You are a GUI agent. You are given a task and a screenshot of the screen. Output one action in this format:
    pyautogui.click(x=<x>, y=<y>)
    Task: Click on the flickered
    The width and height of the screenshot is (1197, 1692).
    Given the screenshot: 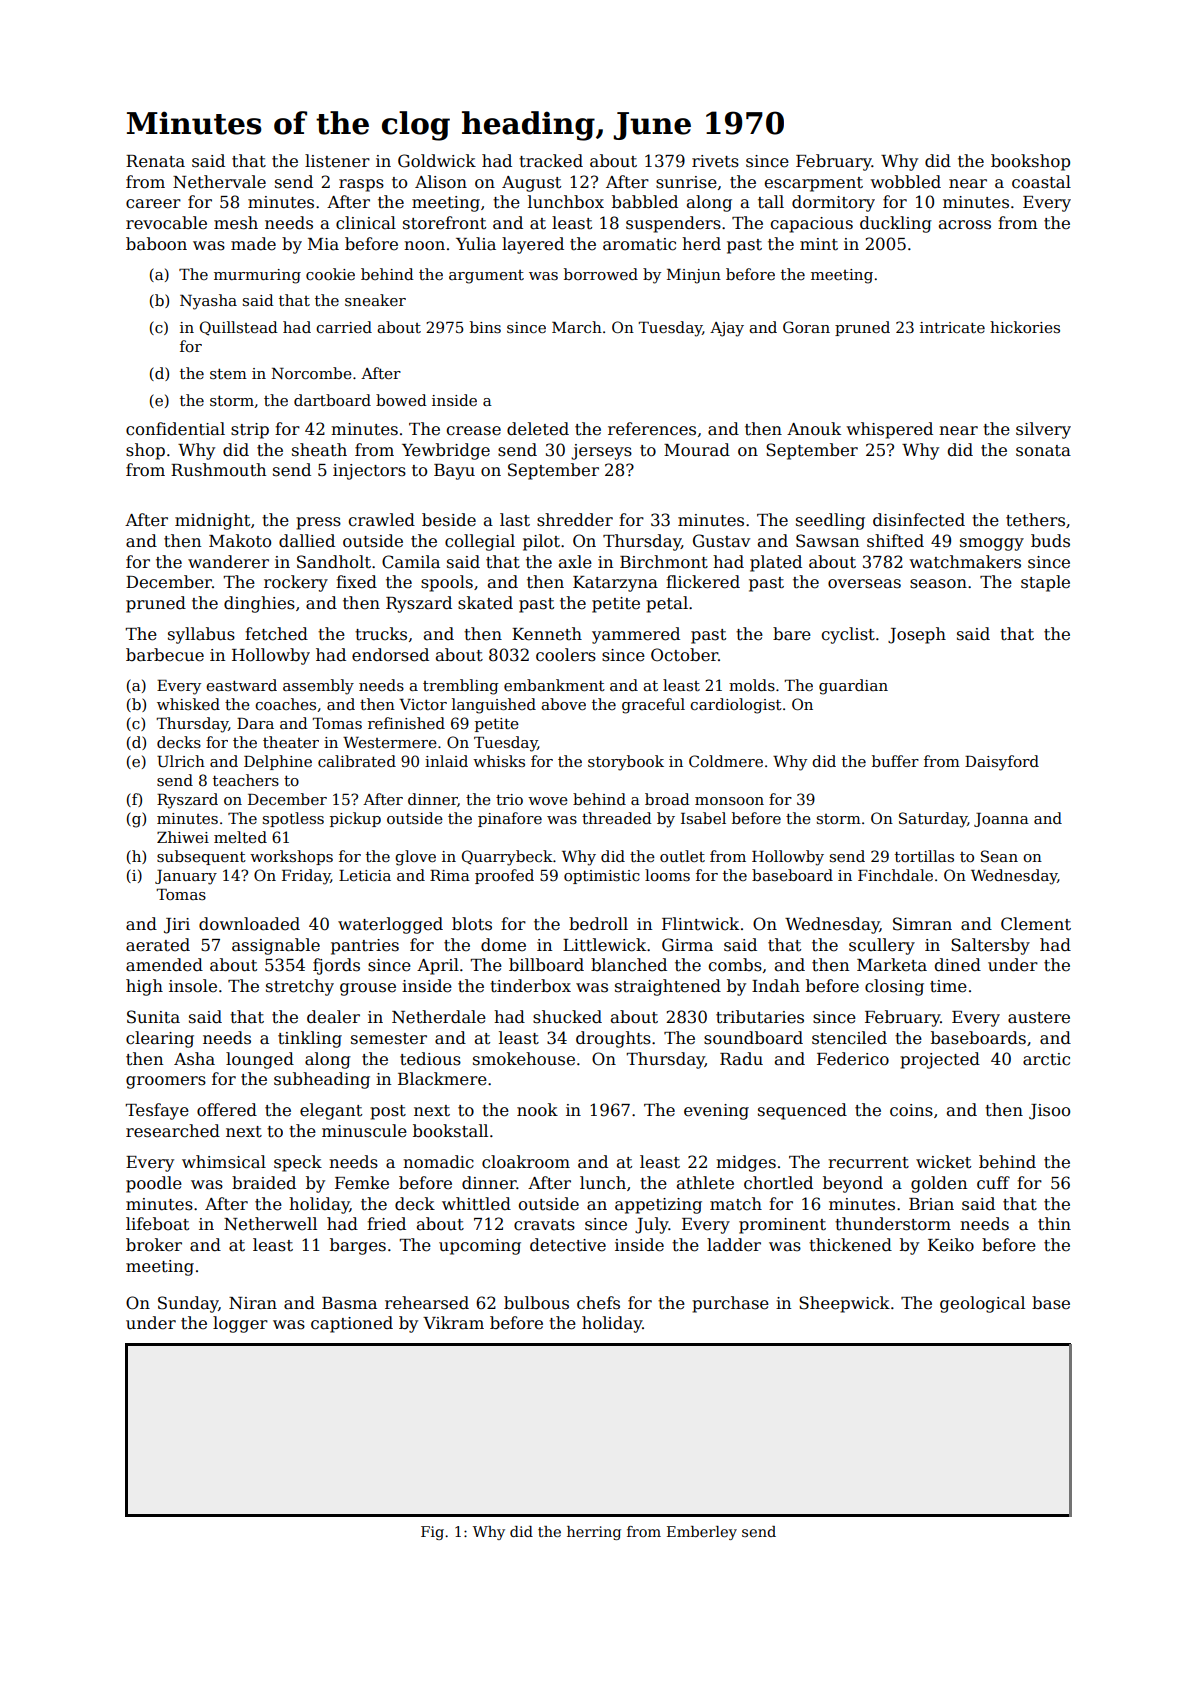 What is the action you would take?
    pyautogui.click(x=703, y=582)
